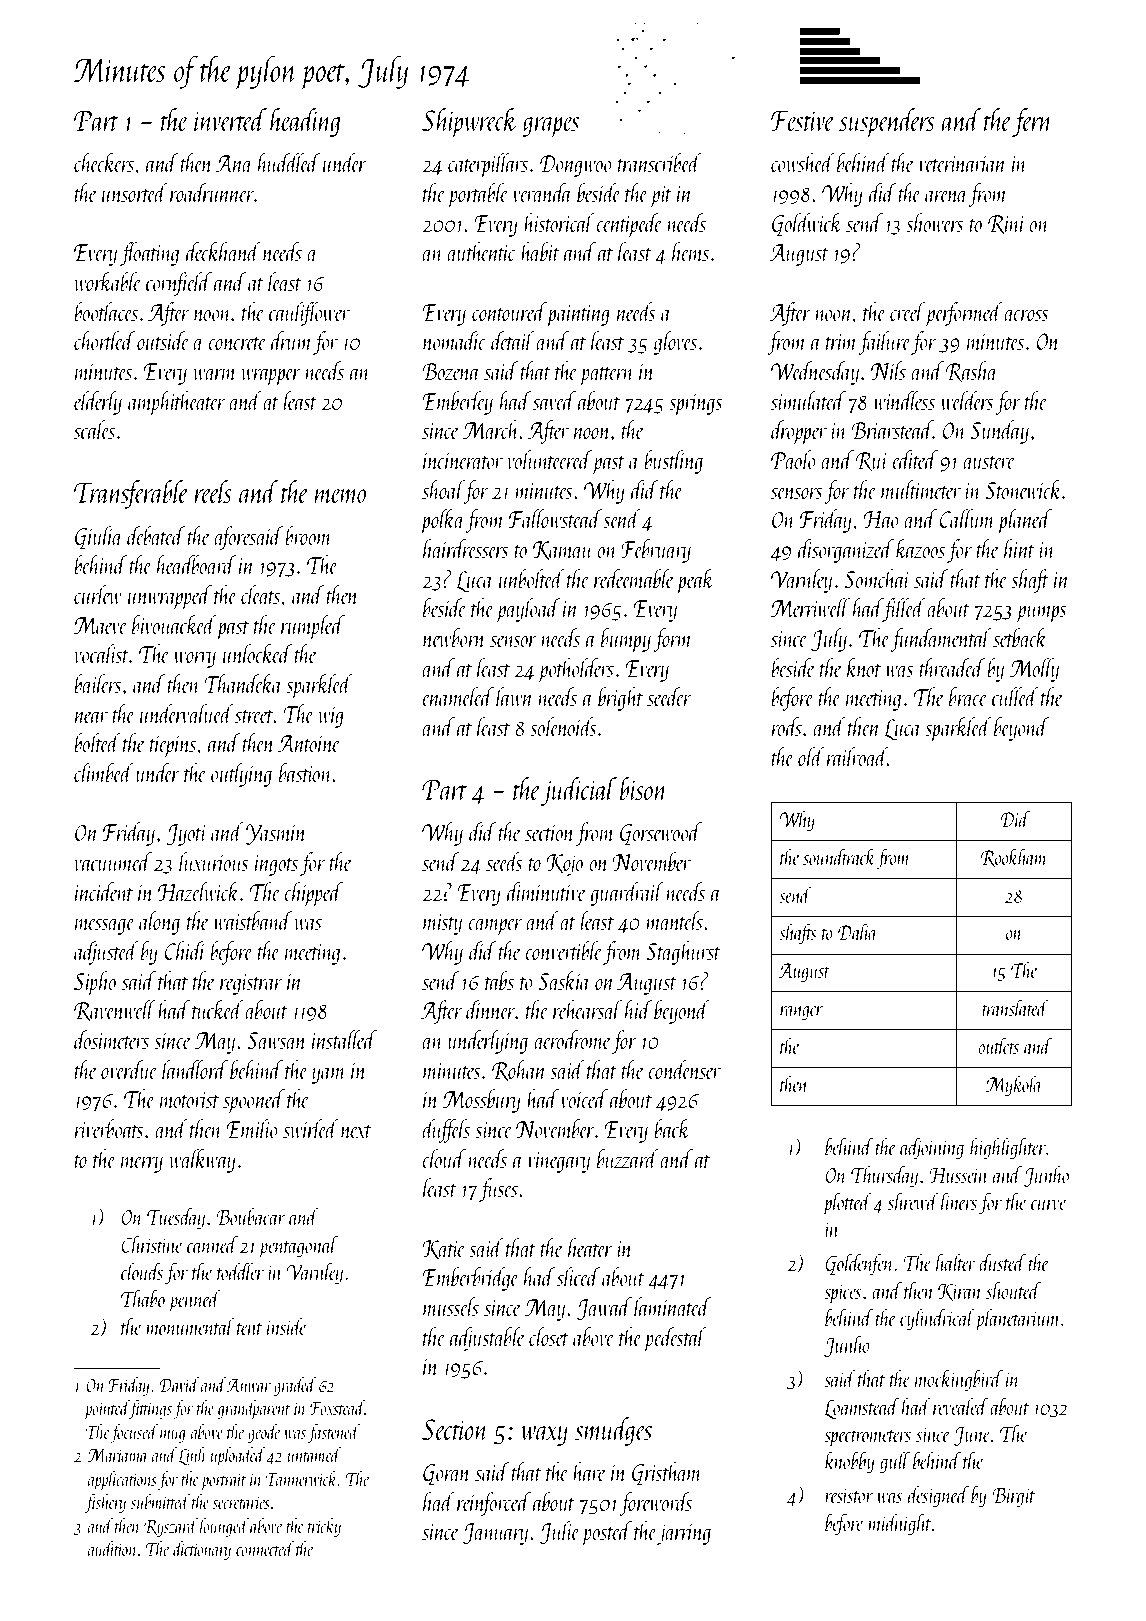  Describe the element at coordinates (454, 637) in the screenshot. I see `newborn` at that location.
